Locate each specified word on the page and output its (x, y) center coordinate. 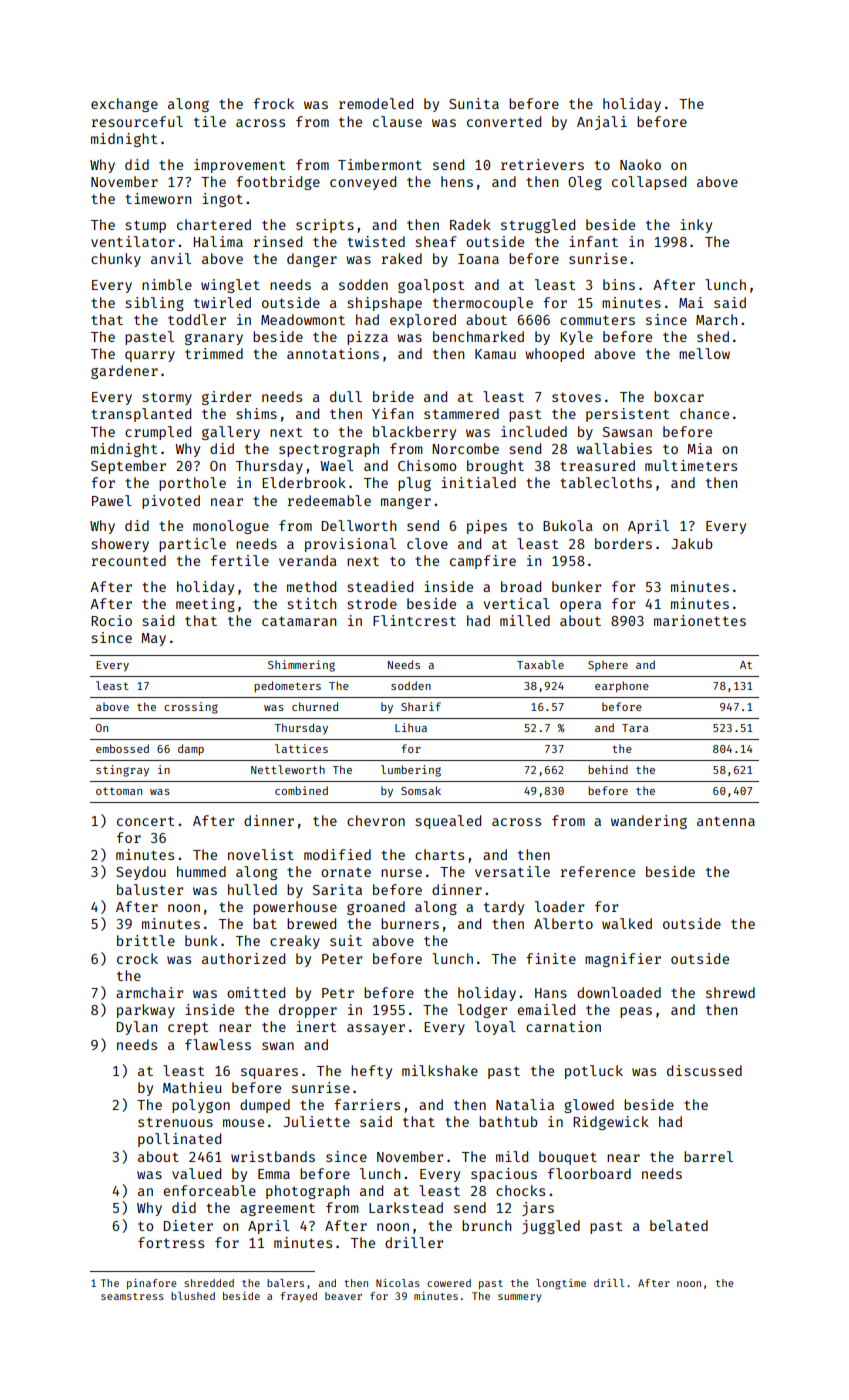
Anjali (602, 123)
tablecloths (606, 482)
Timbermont (380, 164)
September (128, 467)
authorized (243, 958)
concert (145, 821)
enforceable (209, 1190)
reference (597, 871)
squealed (448, 822)
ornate (346, 872)
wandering (649, 822)
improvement (239, 166)
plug (414, 484)
